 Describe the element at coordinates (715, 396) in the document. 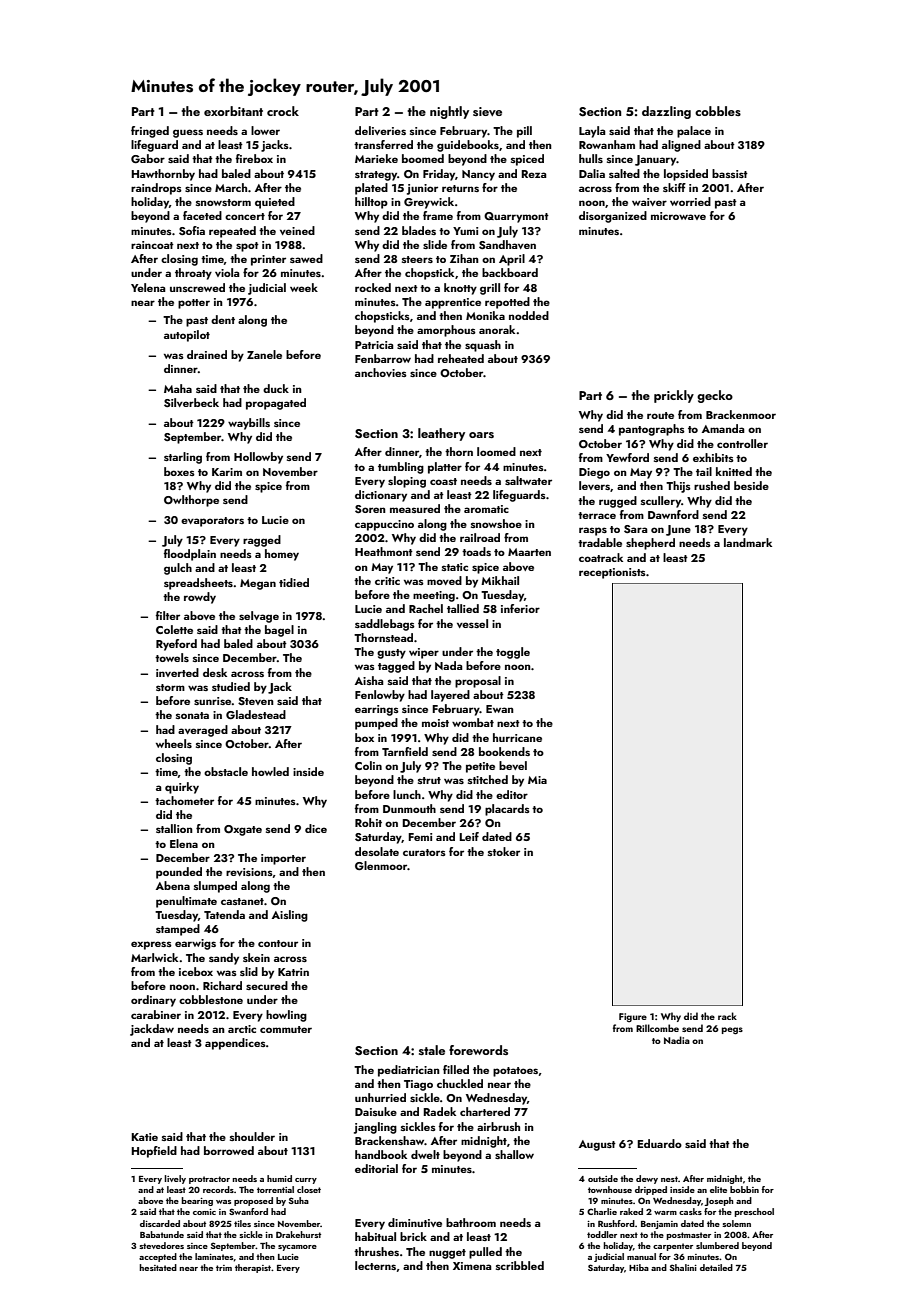

I see `gecko` at that location.
